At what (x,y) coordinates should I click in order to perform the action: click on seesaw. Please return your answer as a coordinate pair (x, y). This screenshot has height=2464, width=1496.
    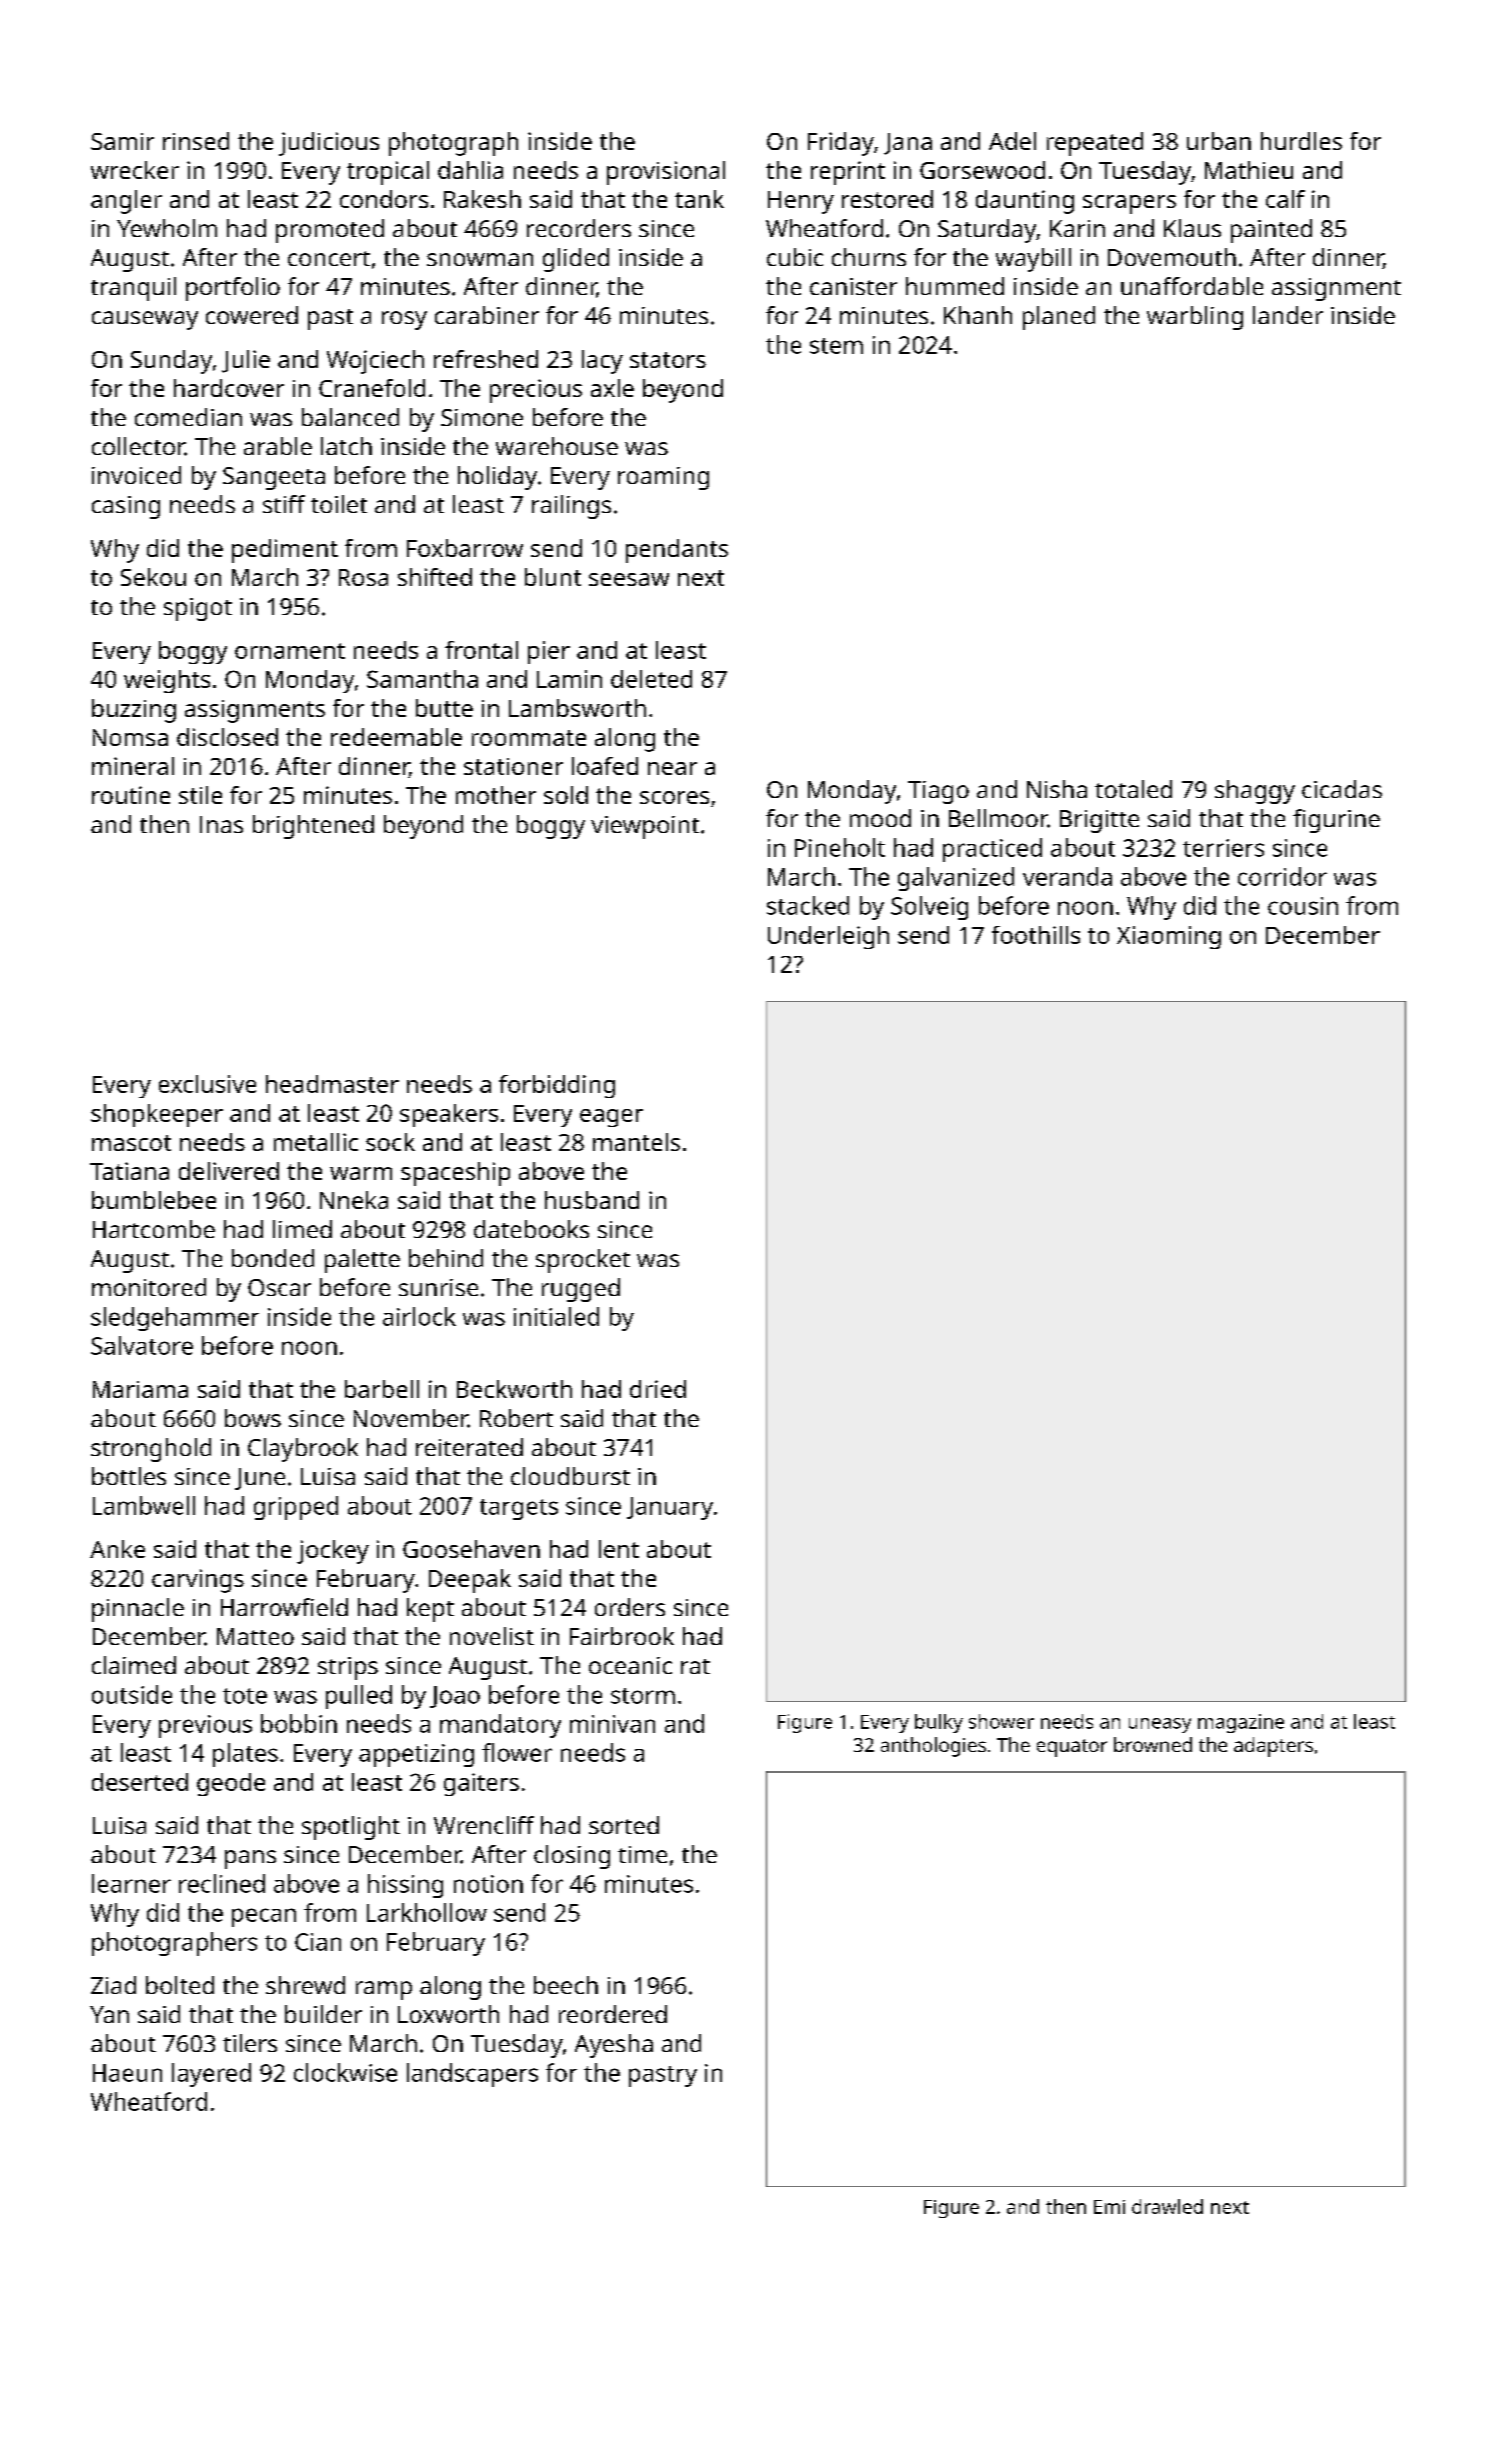
    Looking at the image, I should click on (629, 579).
